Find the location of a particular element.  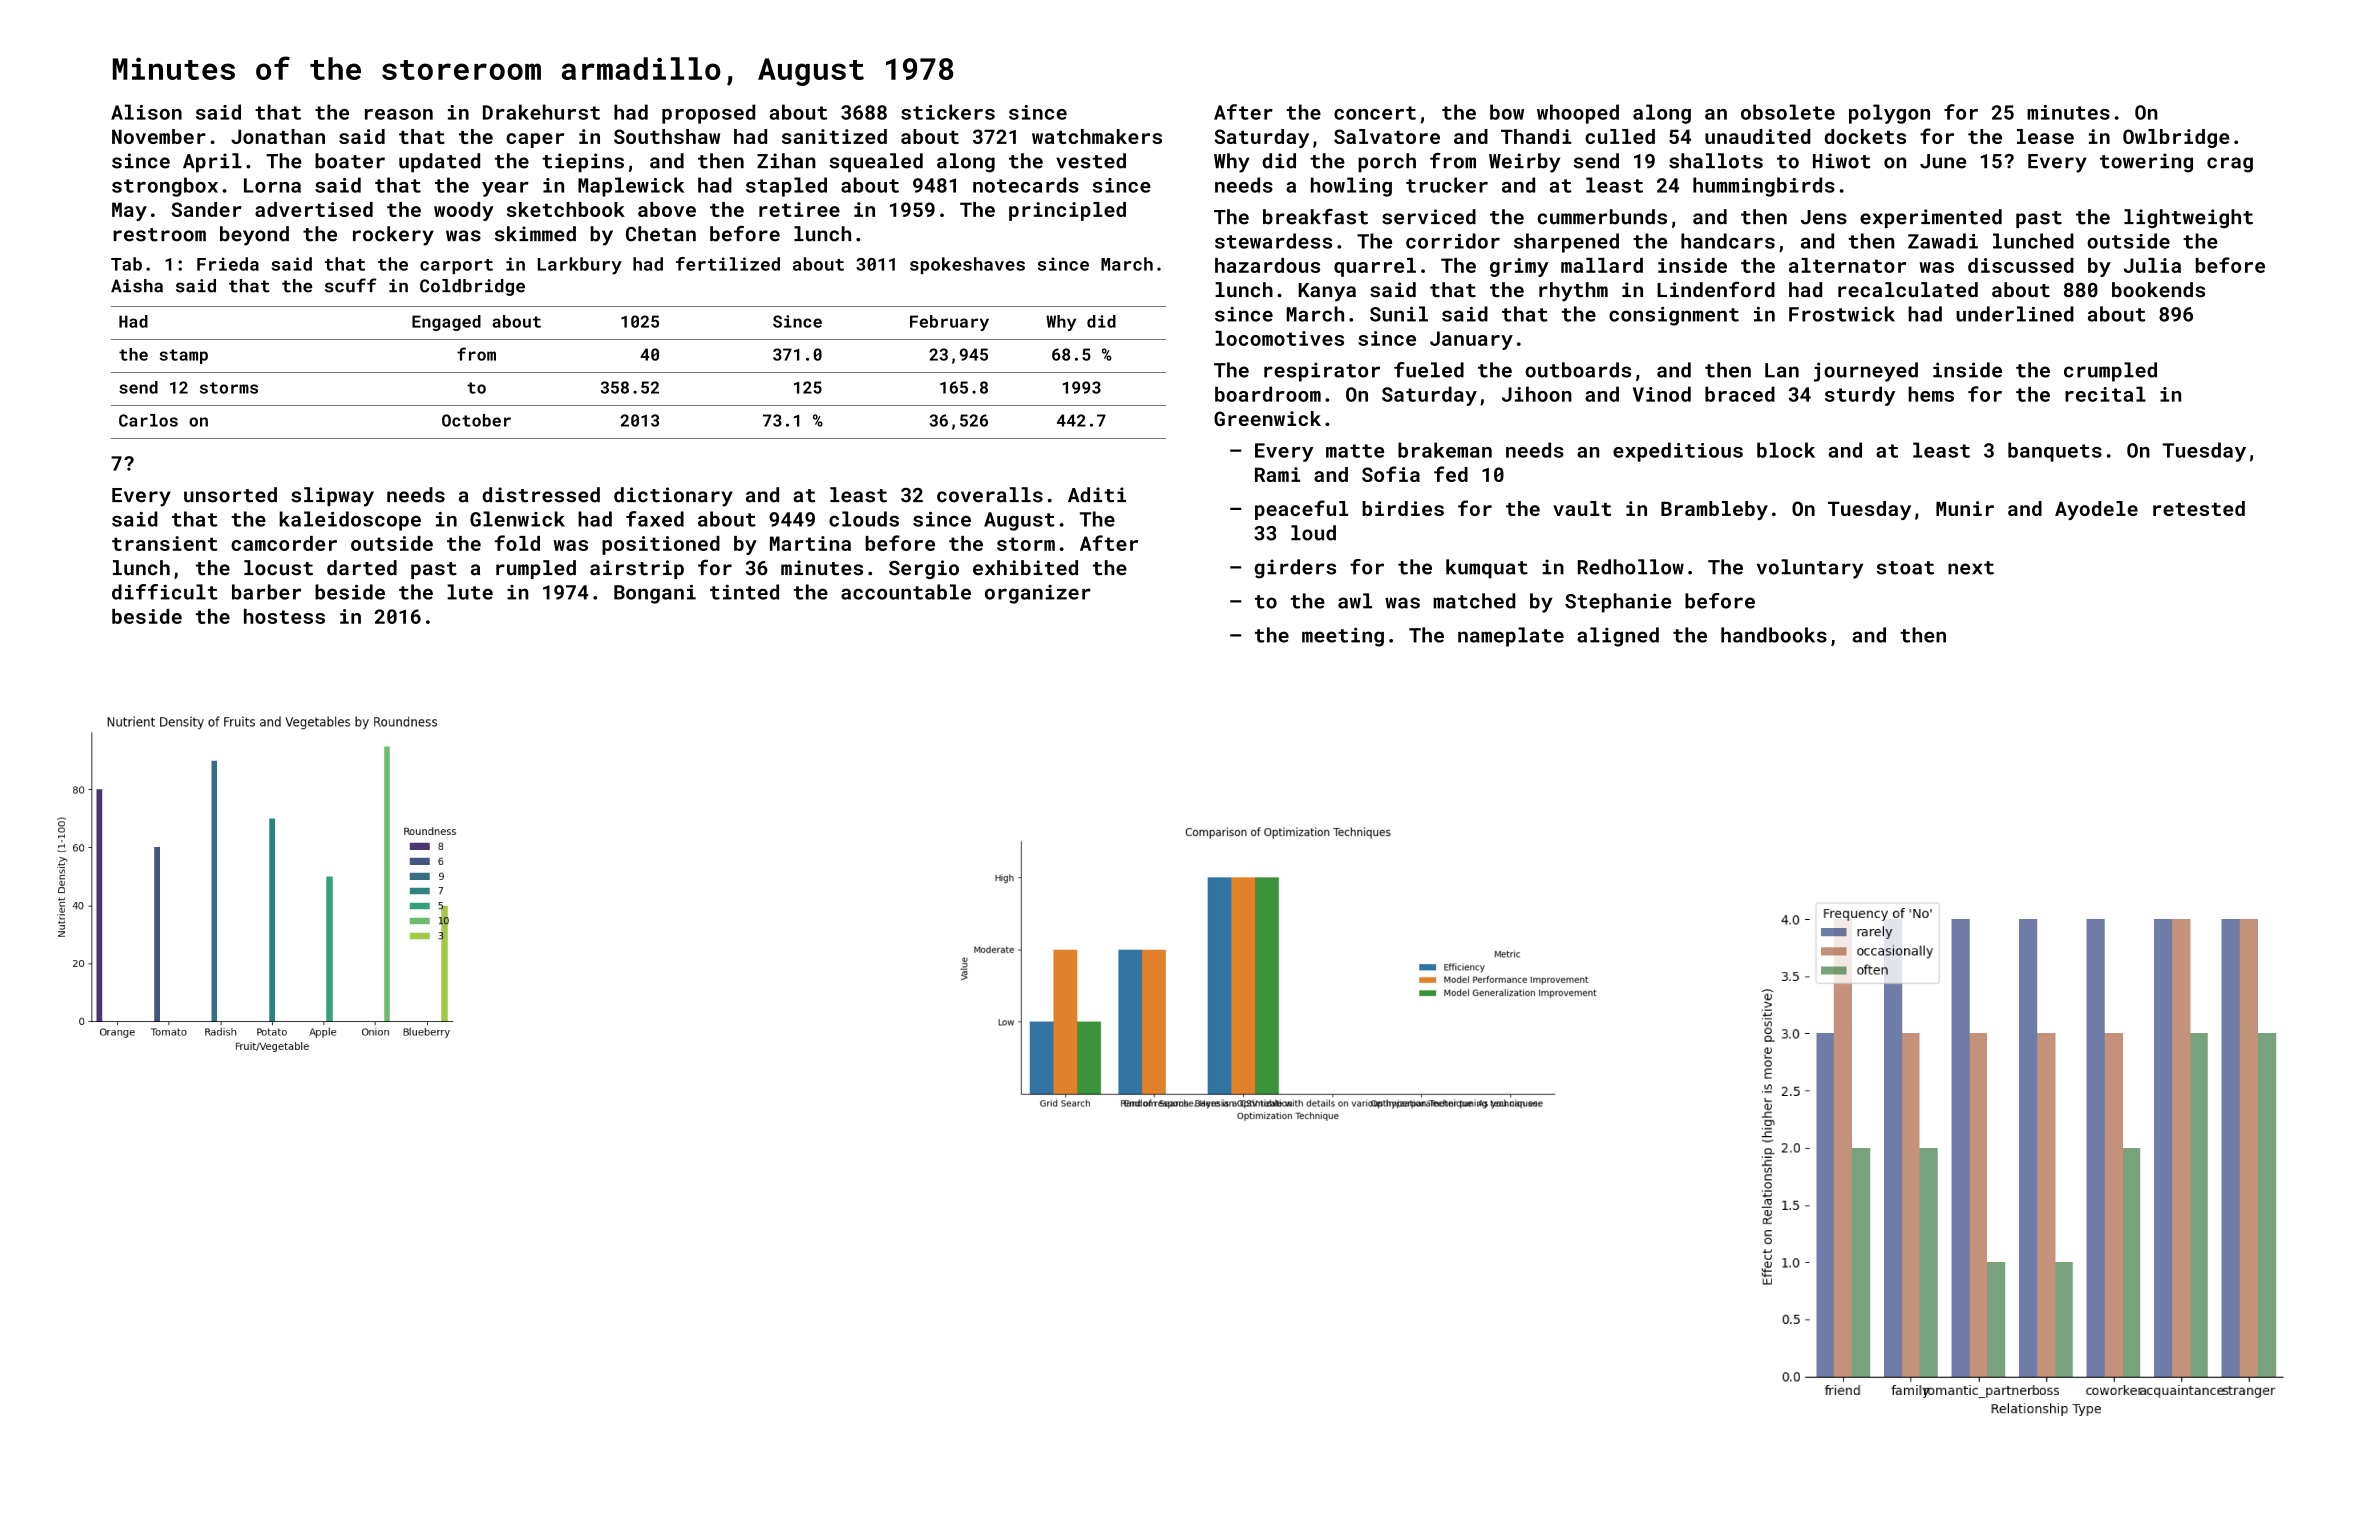

obsolete is located at coordinates (1788, 112).
